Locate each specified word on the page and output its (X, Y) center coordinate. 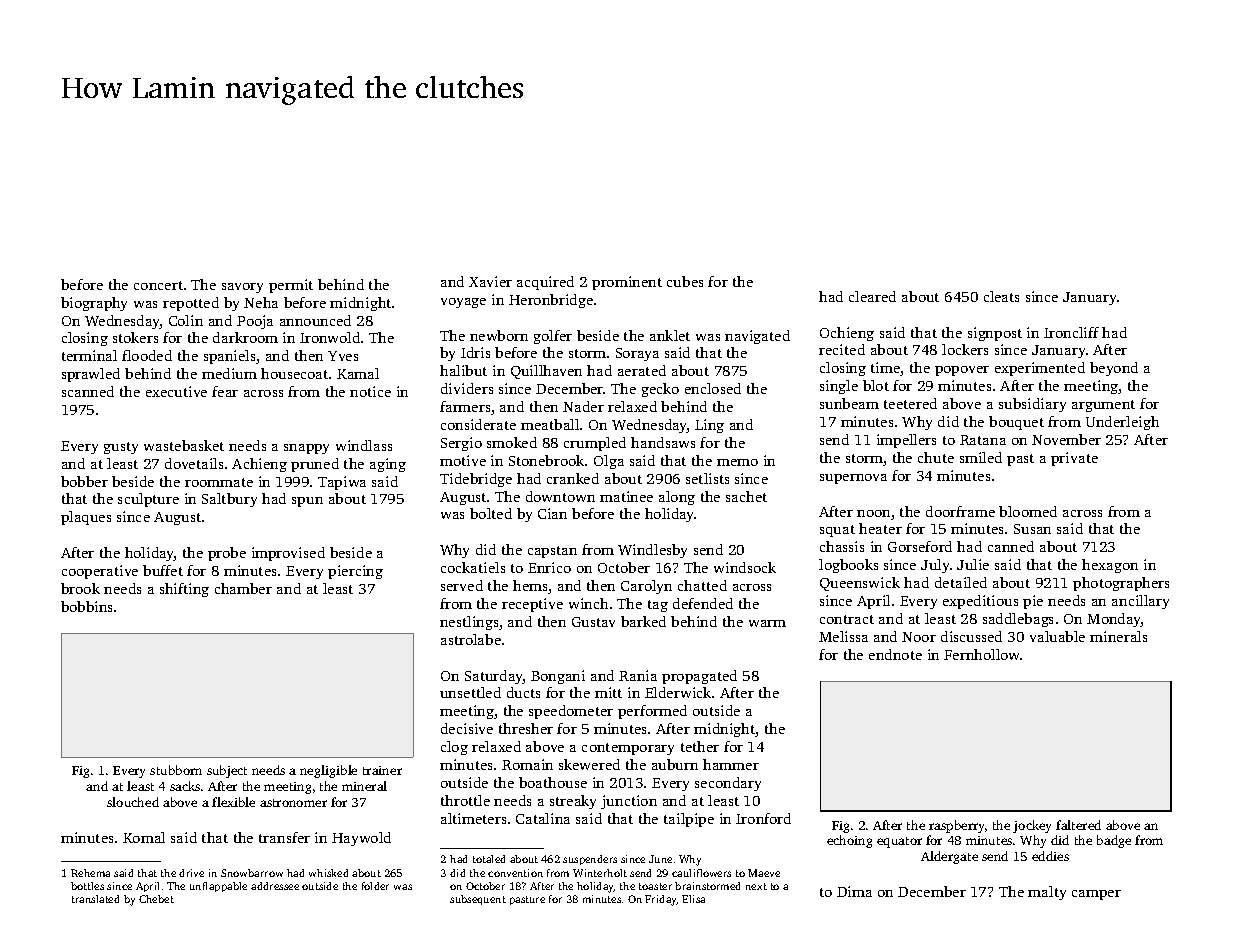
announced (315, 320)
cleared (872, 296)
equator (899, 842)
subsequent (478, 900)
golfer (553, 337)
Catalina (543, 818)
